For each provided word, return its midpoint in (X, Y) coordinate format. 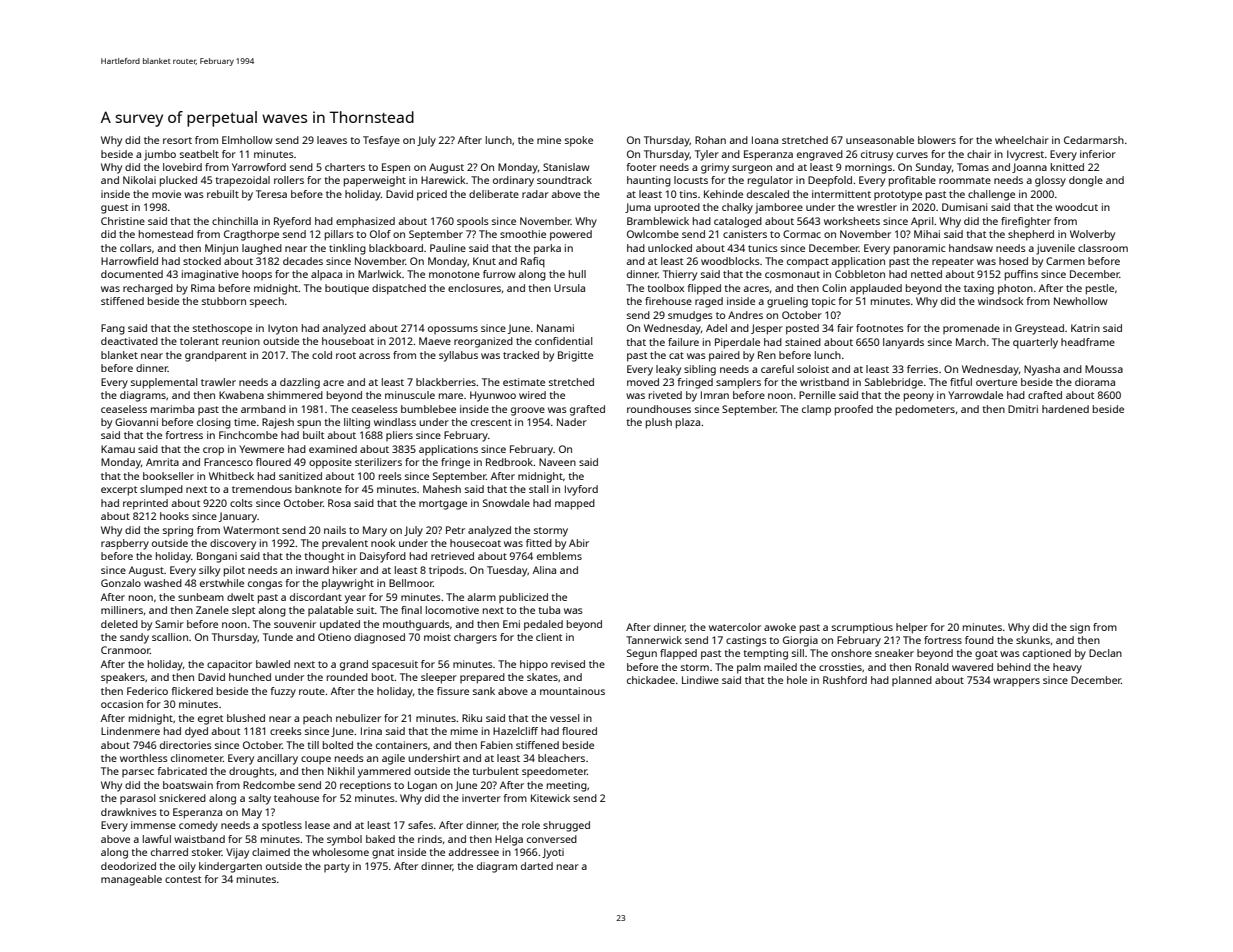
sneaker (894, 653)
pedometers (925, 410)
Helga (509, 840)
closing (214, 423)
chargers (475, 638)
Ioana (765, 140)
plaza (688, 423)
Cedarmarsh (1094, 140)
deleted (119, 624)
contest (183, 879)
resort (177, 140)
